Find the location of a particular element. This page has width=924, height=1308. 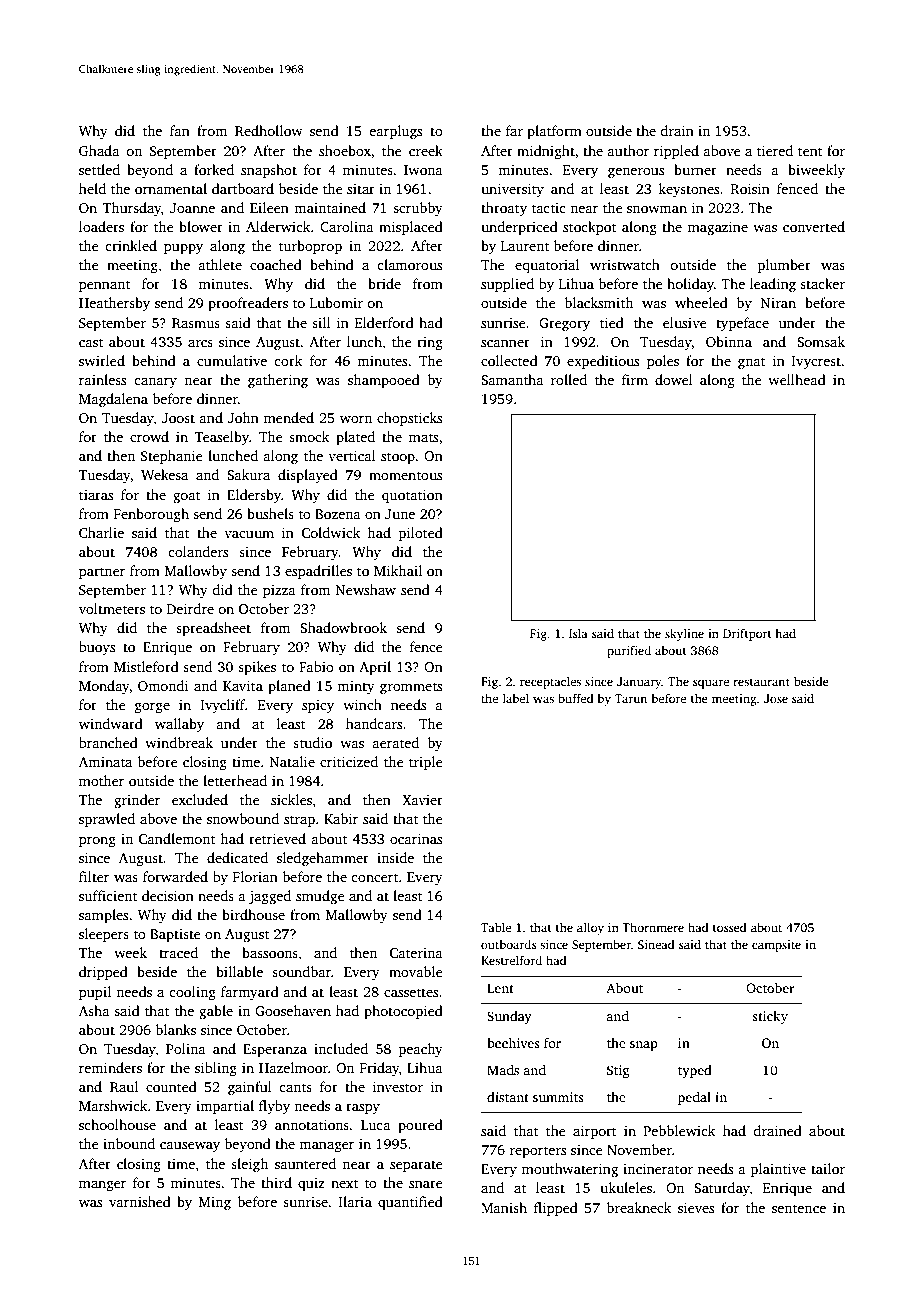

piloted is located at coordinates (421, 534).
